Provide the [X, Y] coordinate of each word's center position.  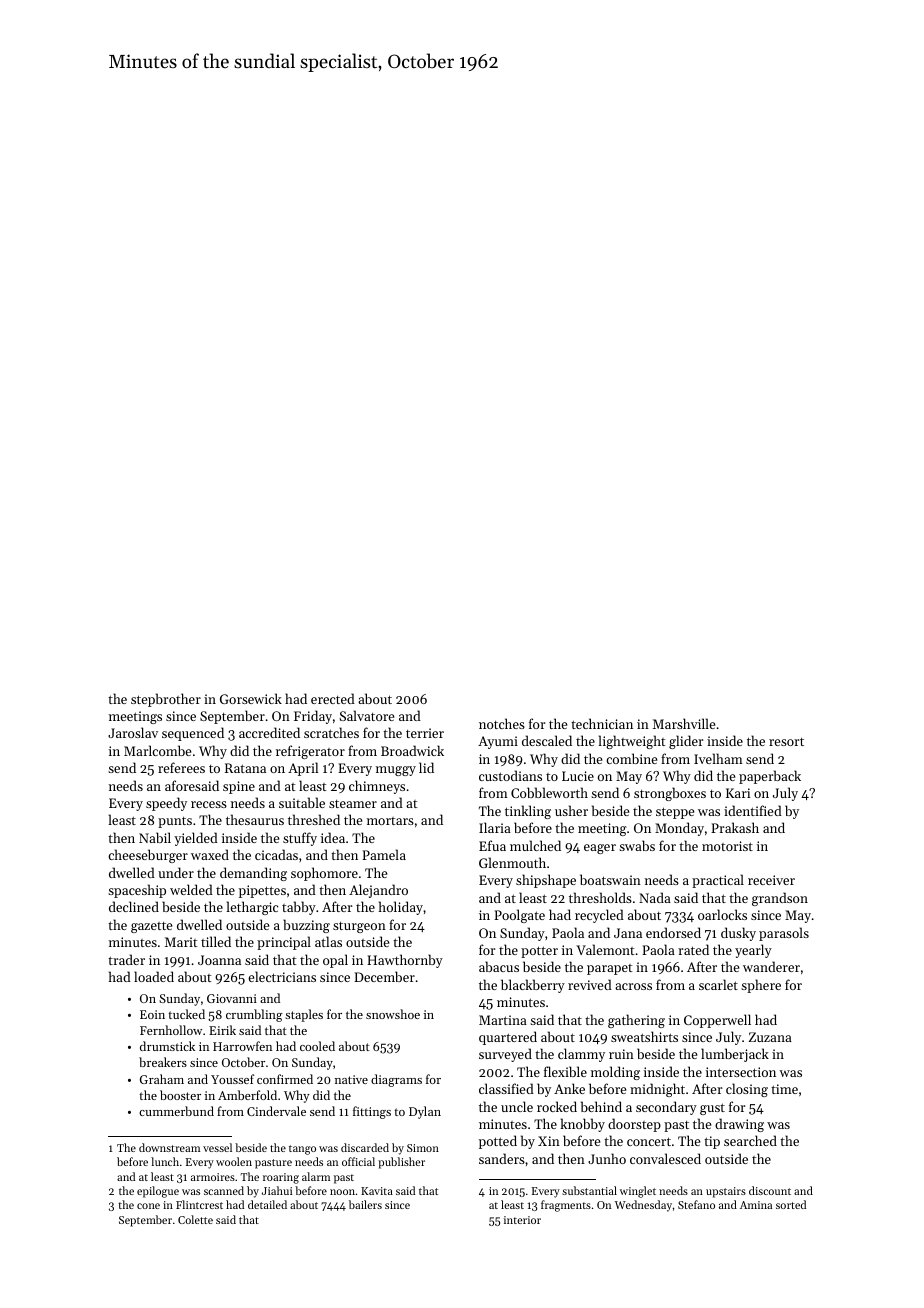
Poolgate [519, 916]
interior [522, 1220]
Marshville [684, 723]
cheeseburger [148, 856]
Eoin [152, 1014]
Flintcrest [199, 1204]
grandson [780, 899]
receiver [771, 880]
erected [333, 698]
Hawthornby [405, 961]
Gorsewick [251, 698]
